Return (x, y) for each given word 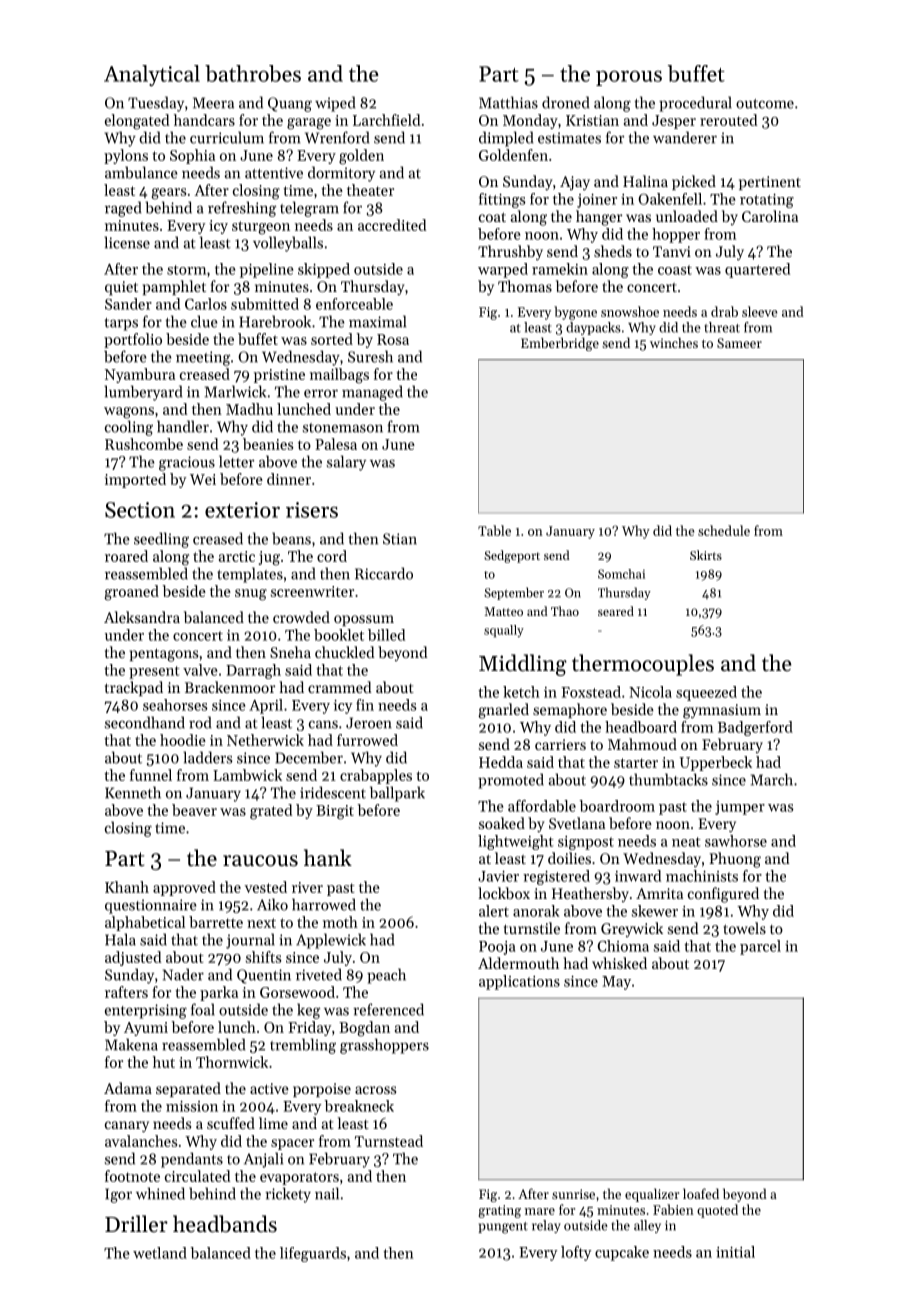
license (127, 242)
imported (135, 480)
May (616, 983)
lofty (576, 1253)
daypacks (593, 328)
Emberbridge (560, 344)
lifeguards (313, 1254)
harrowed (324, 904)
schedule (724, 530)
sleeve (760, 311)
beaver (194, 810)
